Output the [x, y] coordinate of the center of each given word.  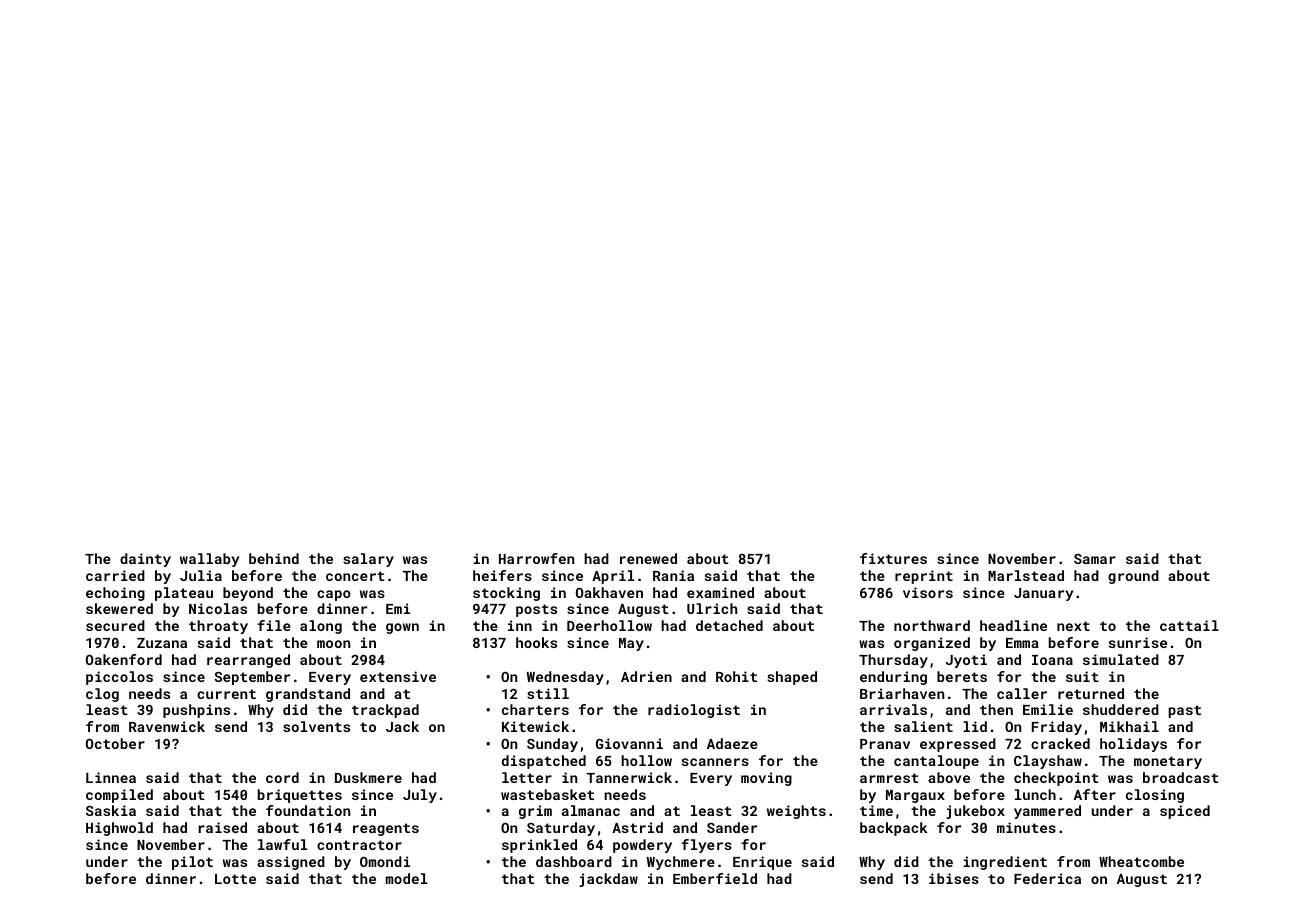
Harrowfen [536, 558]
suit [1082, 676]
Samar [1095, 559]
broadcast [1181, 777]
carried [115, 575]
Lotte [235, 879]
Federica [1047, 878]
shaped [792, 678]
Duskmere [368, 777]
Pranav [885, 744]
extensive [398, 676]
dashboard [574, 861]
